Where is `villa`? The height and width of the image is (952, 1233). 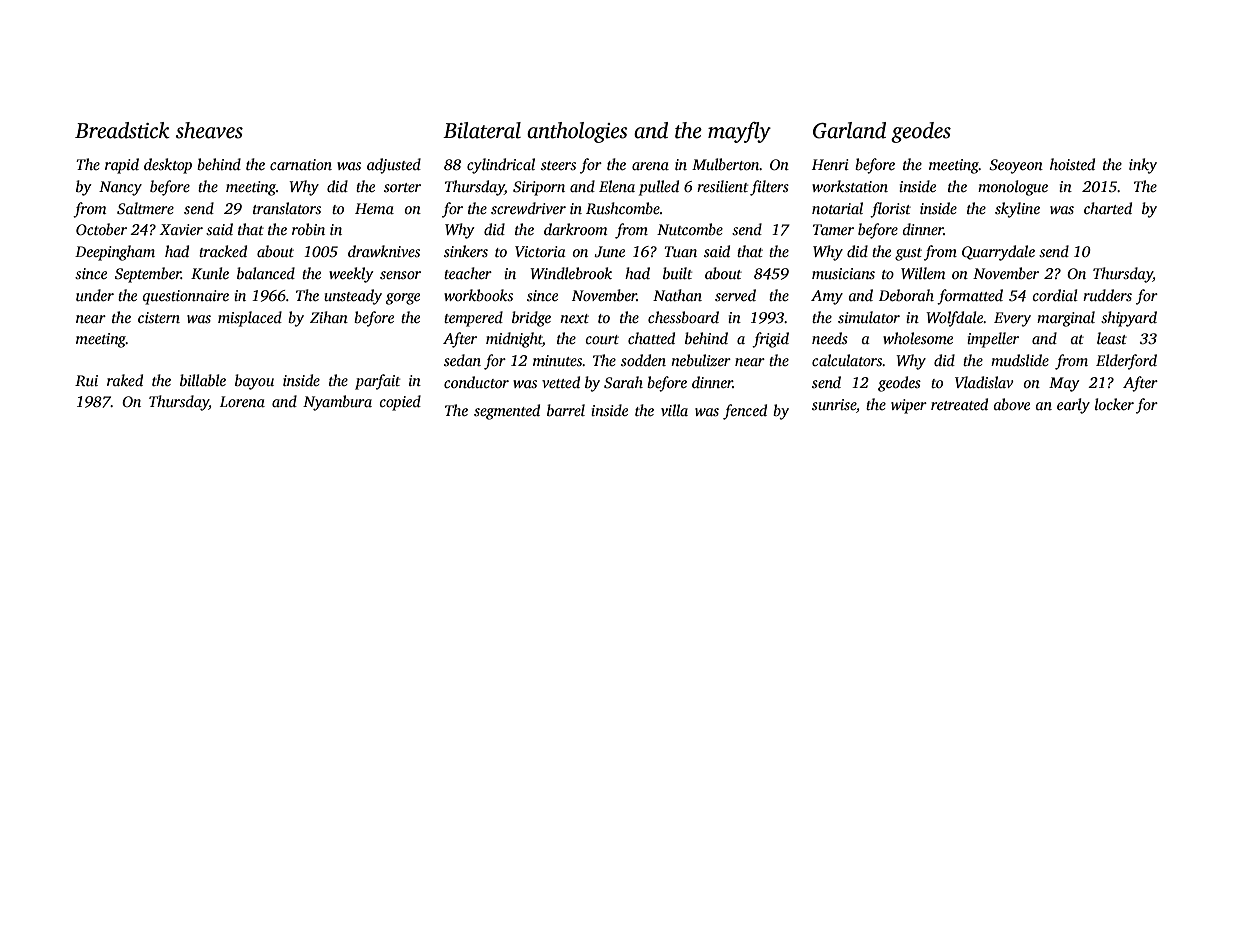
villa is located at coordinates (674, 410).
